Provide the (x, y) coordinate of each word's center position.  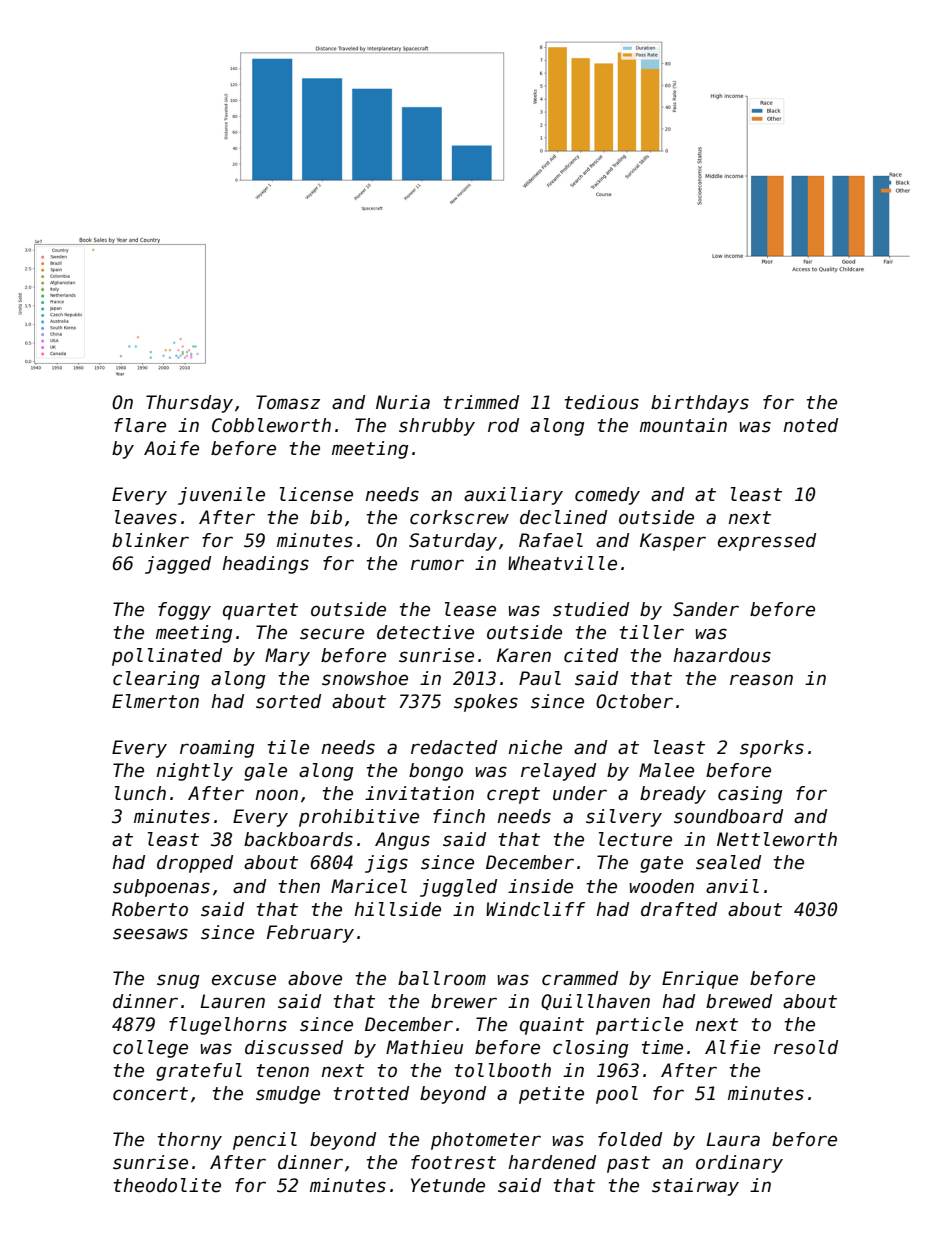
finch (459, 816)
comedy (607, 496)
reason (761, 680)
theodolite (167, 1185)
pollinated (167, 657)
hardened (552, 1162)
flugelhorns (228, 1026)
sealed (728, 862)
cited (591, 655)
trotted (371, 1093)
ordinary (739, 1164)
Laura (733, 1139)
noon (276, 795)
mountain (683, 425)
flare (140, 425)
